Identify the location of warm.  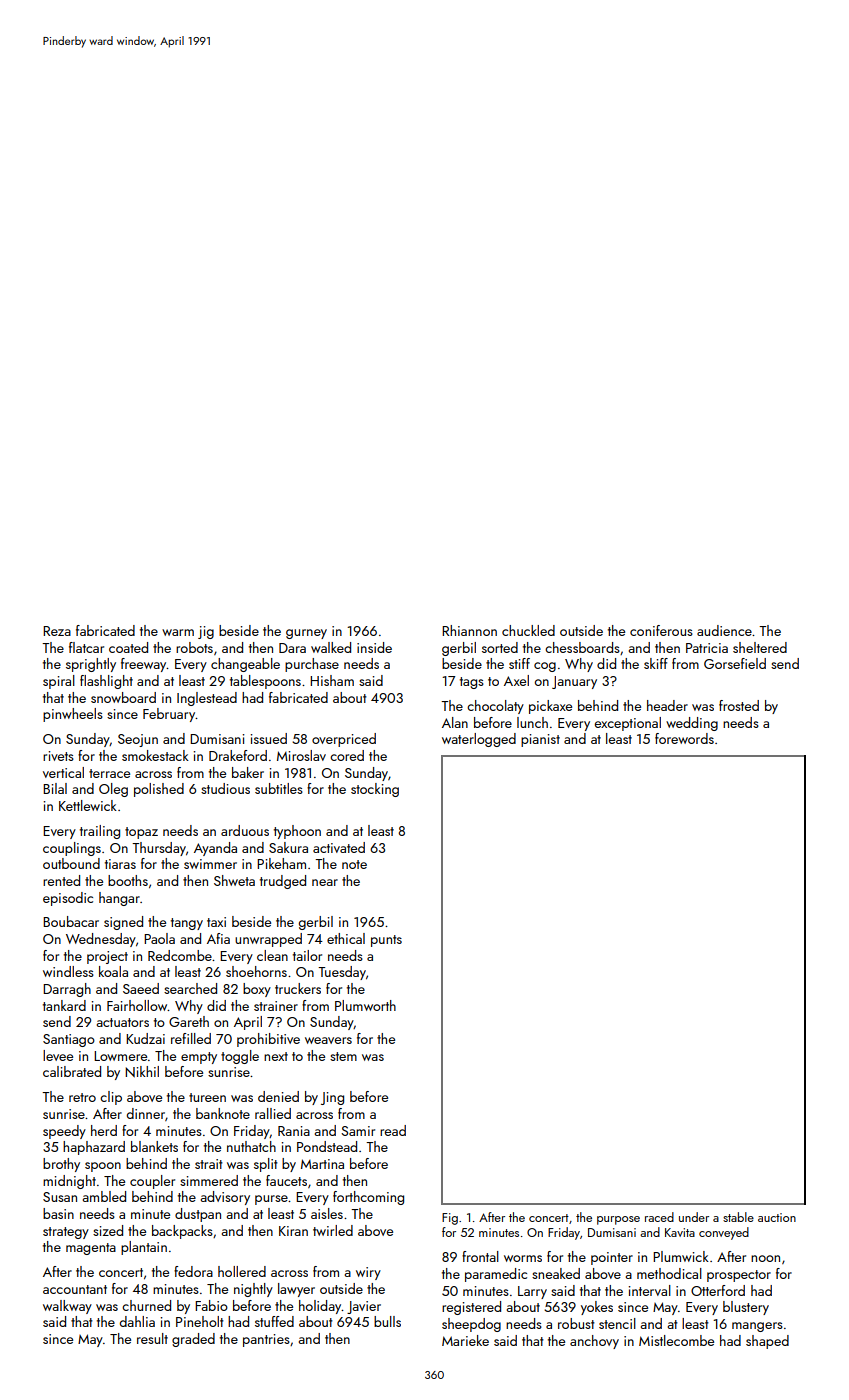
(178, 632).
